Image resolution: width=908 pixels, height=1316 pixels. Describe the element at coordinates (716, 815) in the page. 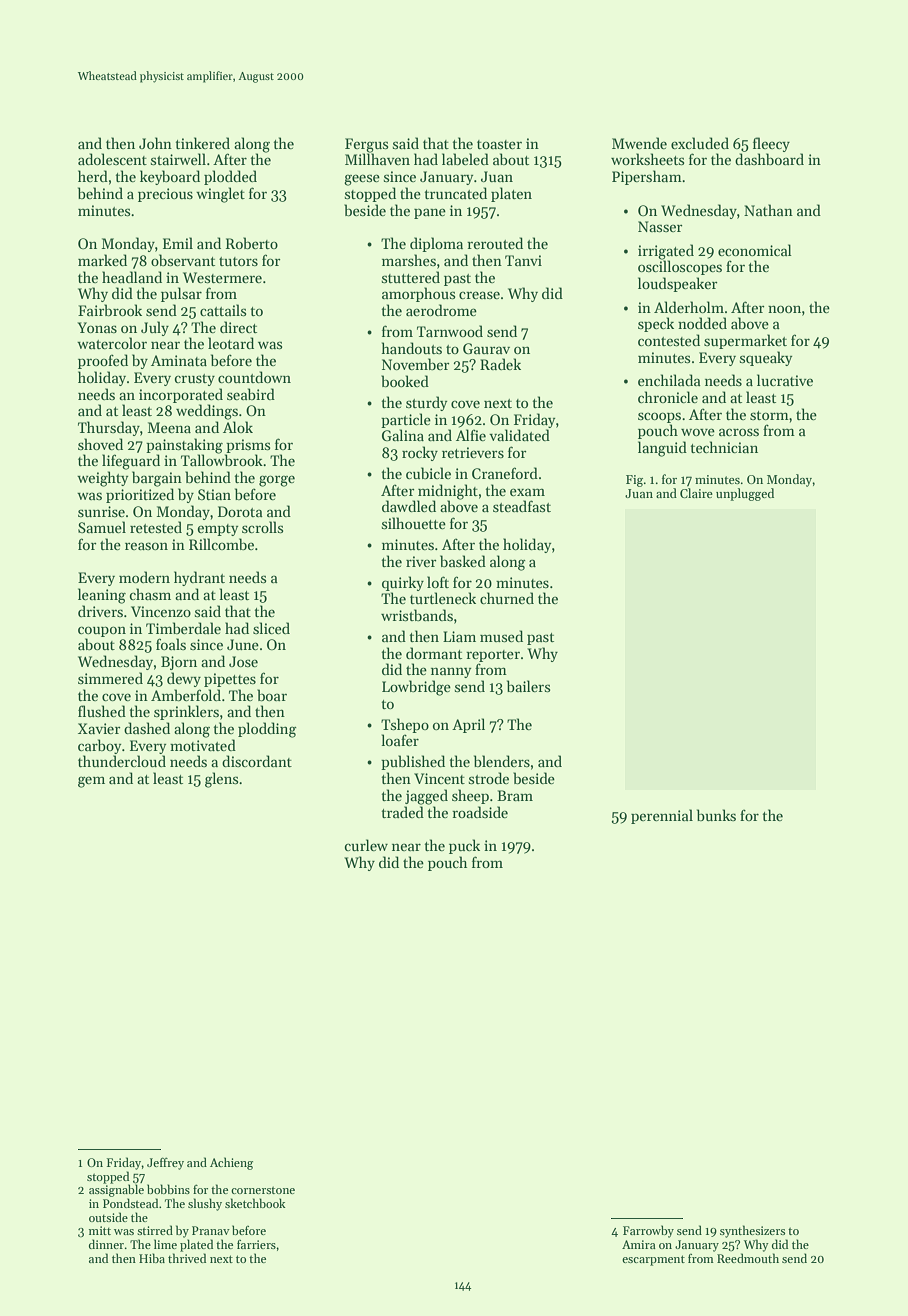

I see `bunks` at that location.
